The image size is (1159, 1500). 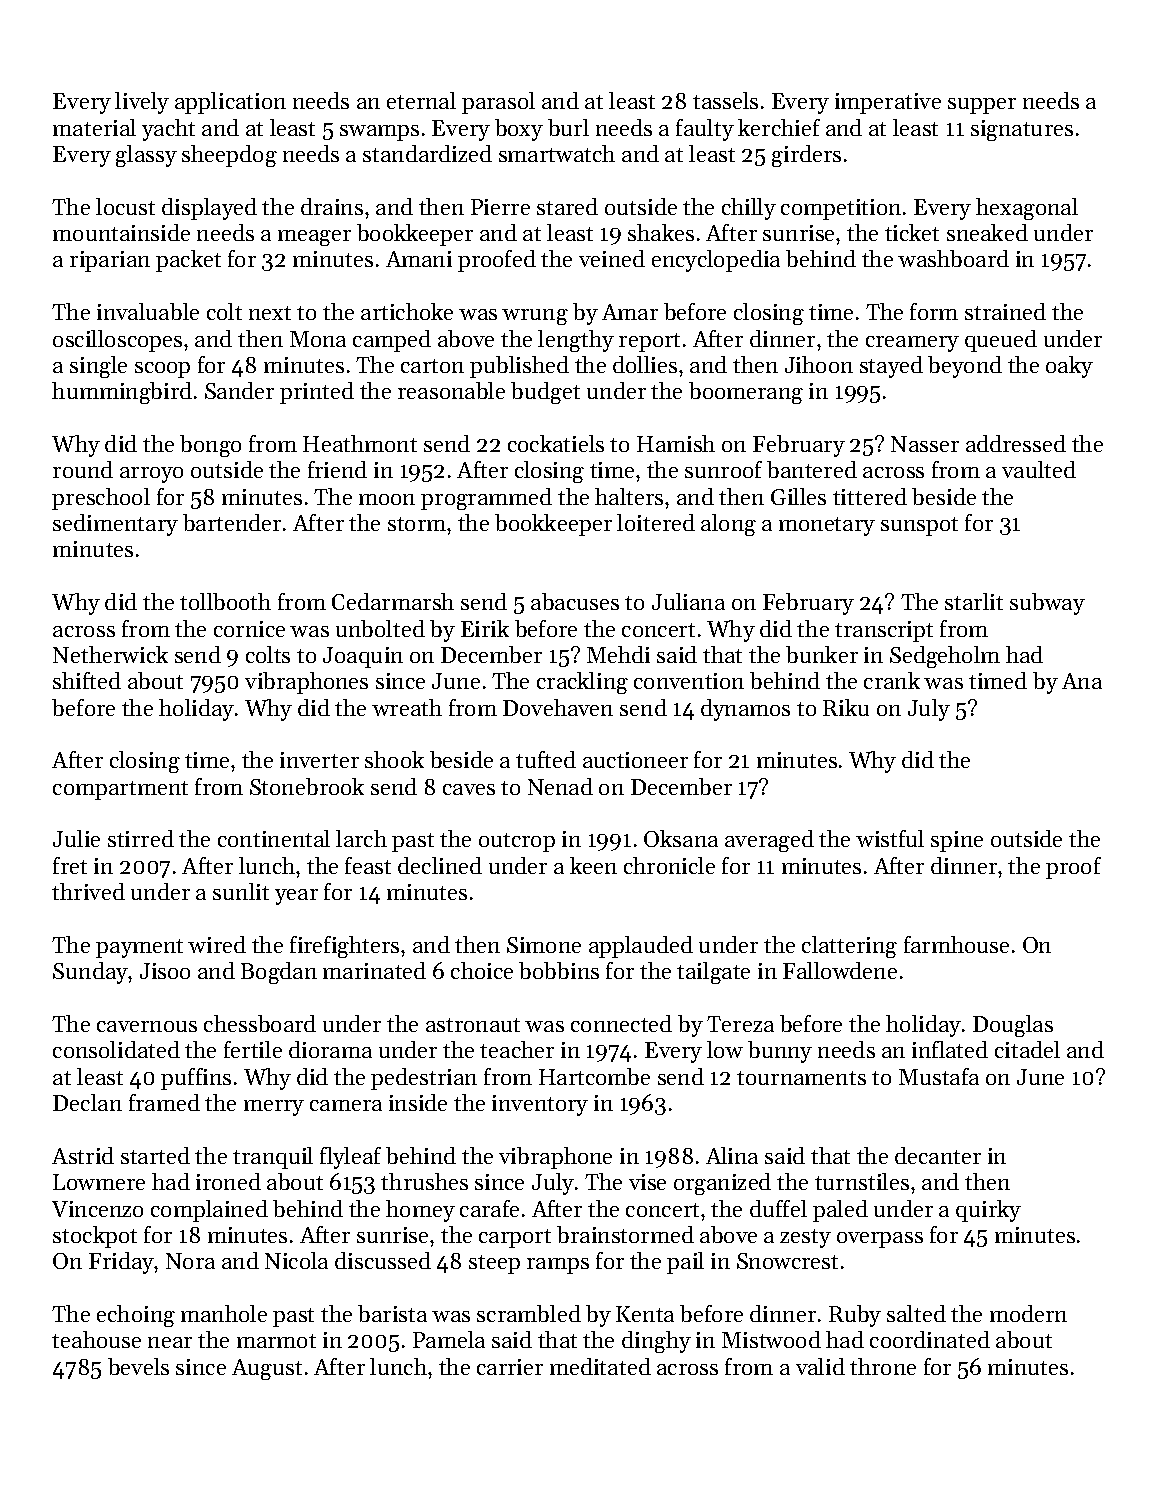 What do you see at coordinates (950, 1049) in the image?
I see `inflated` at bounding box center [950, 1049].
